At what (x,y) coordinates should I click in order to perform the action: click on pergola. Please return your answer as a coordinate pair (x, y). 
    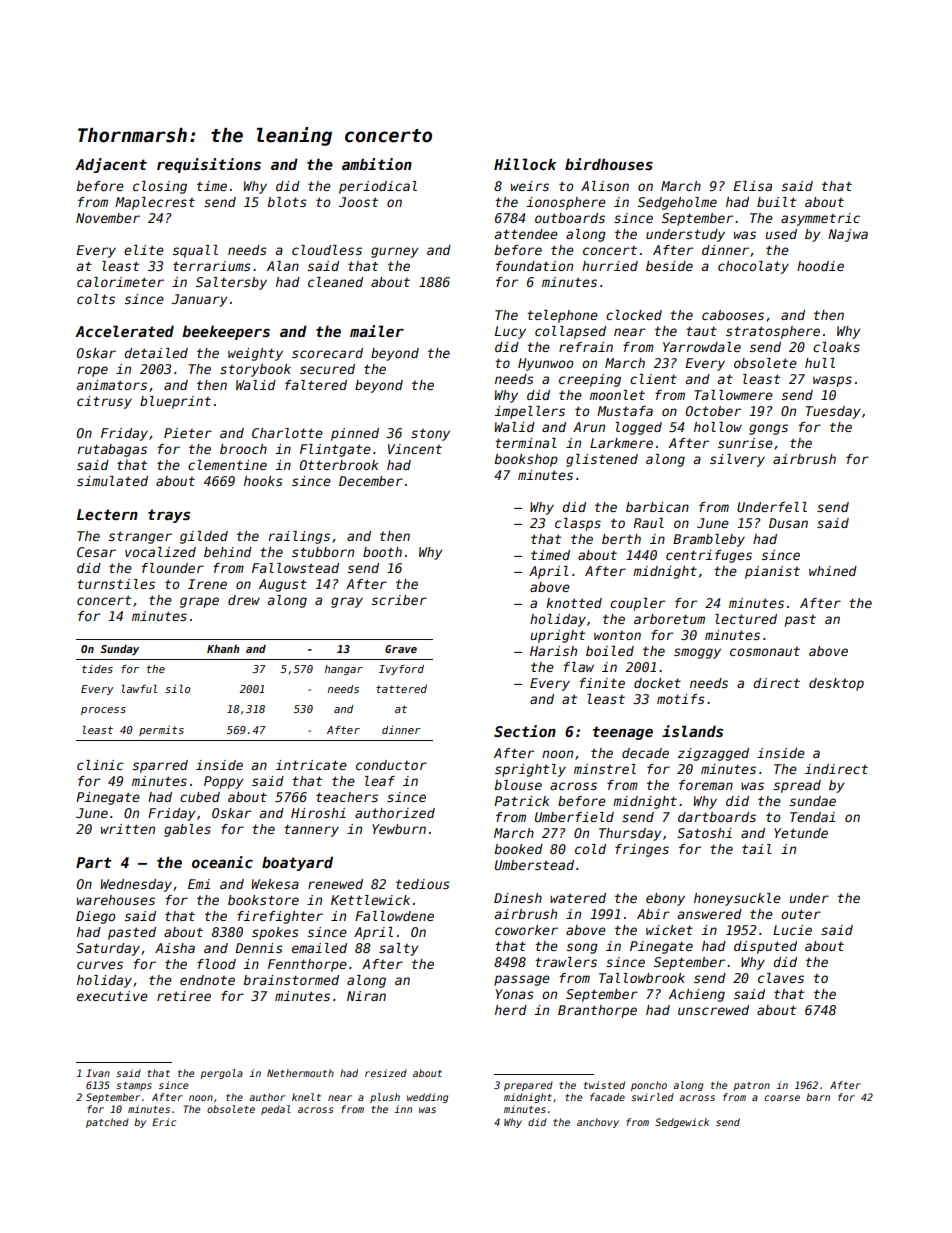
    Looking at the image, I should click on (221, 1074).
